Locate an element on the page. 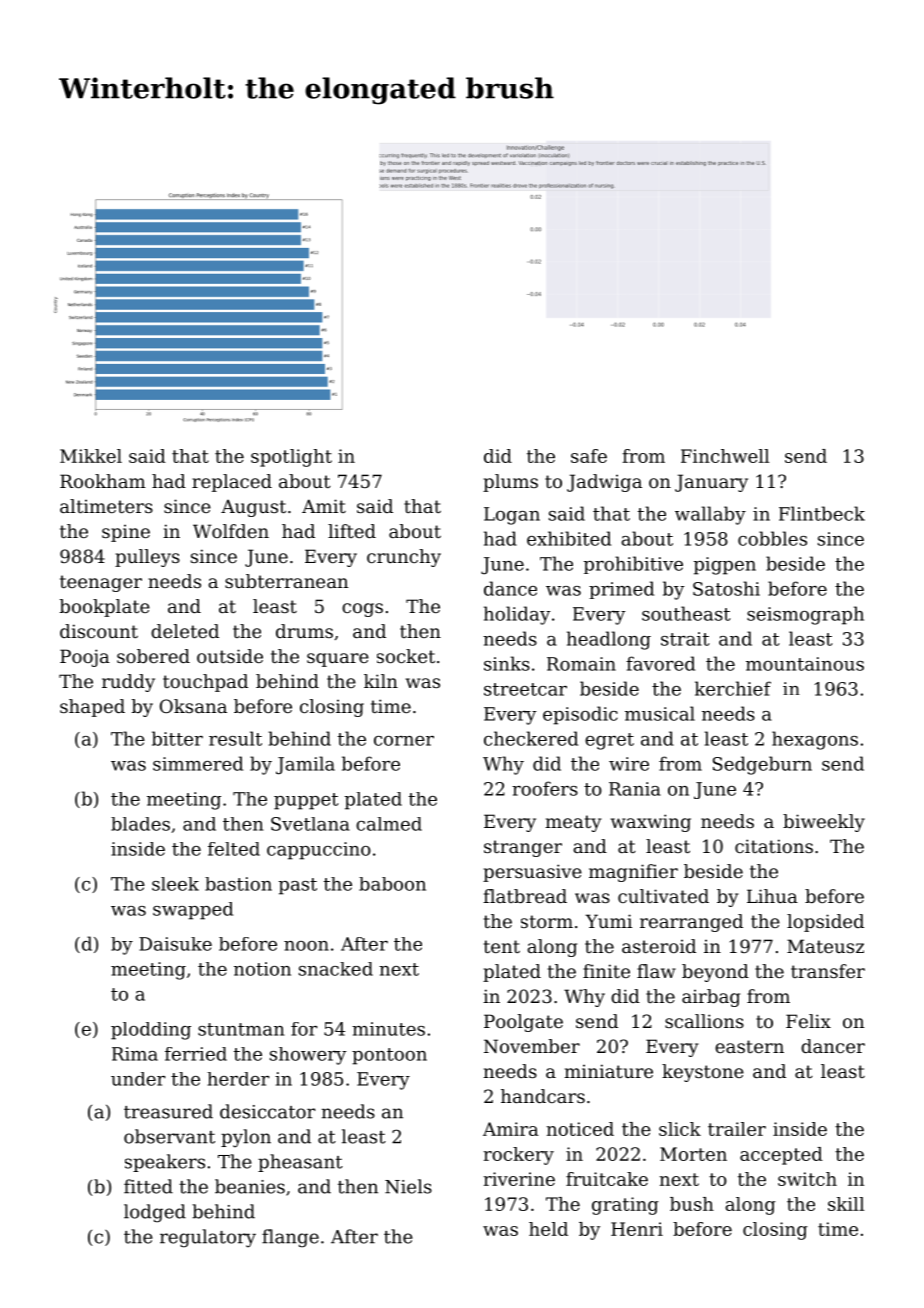  drums is located at coordinates (304, 631).
